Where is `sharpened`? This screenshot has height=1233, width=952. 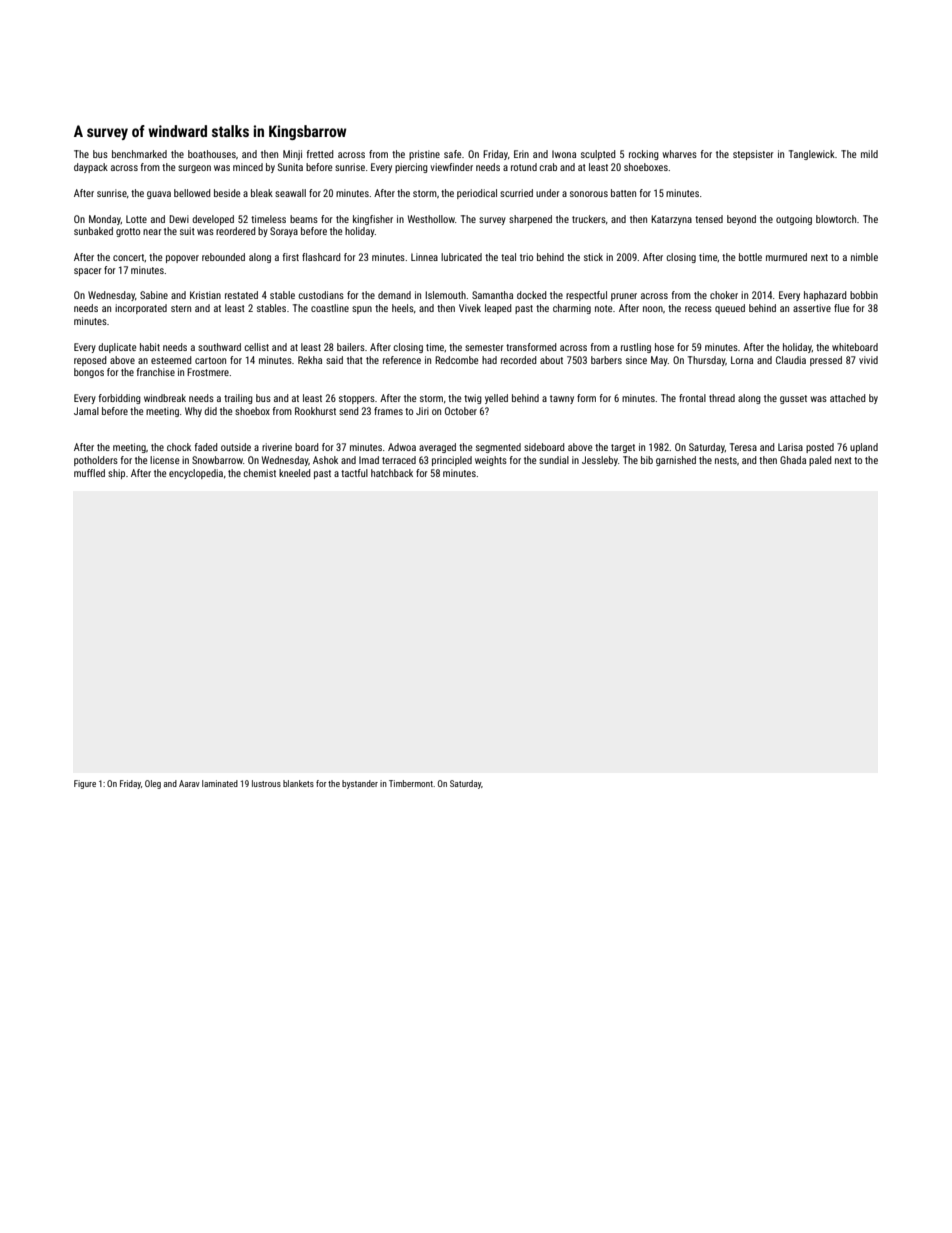 sharpened is located at coordinates (530, 220).
